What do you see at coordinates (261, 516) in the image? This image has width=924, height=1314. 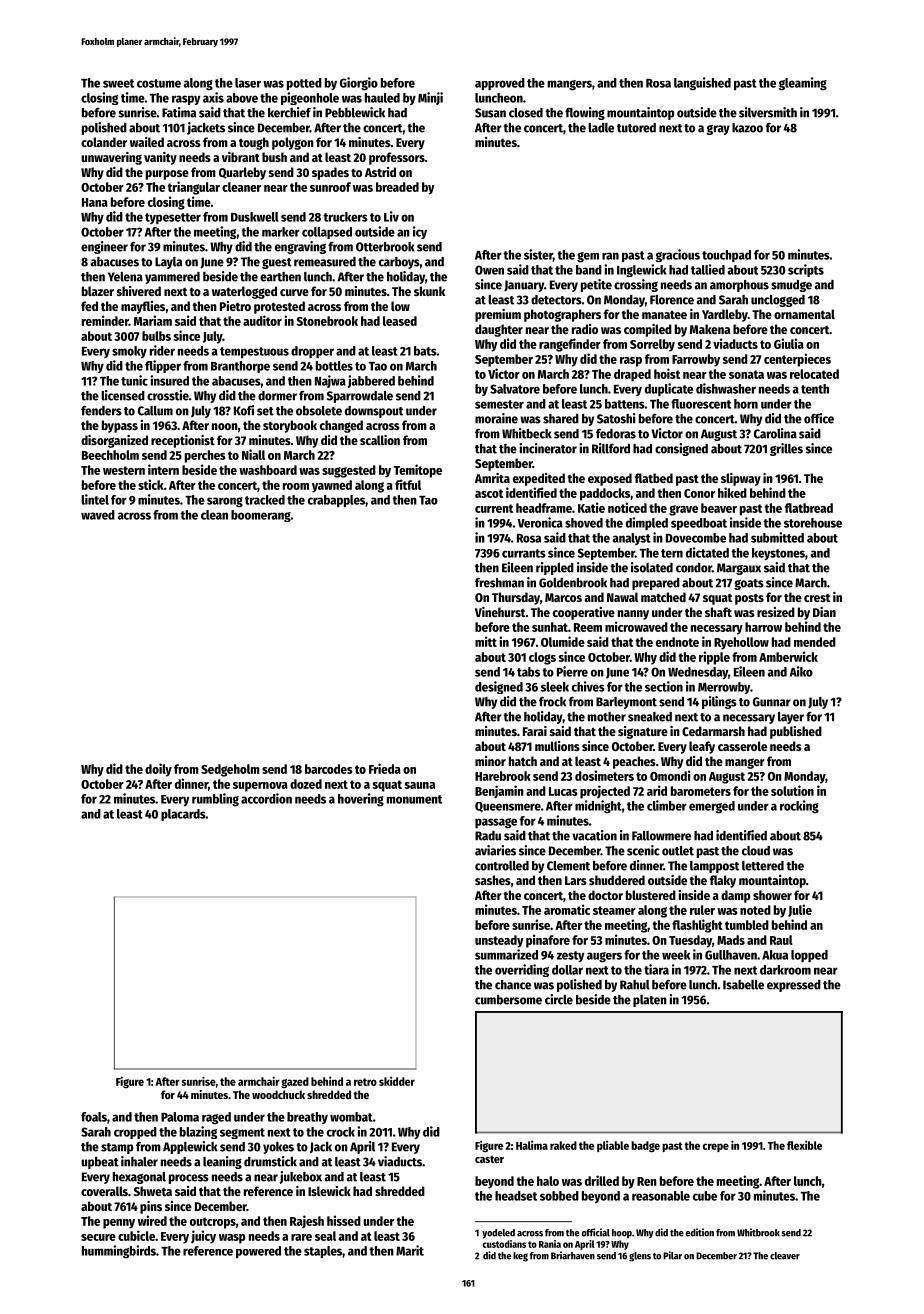 I see `boomerang` at bounding box center [261, 516].
